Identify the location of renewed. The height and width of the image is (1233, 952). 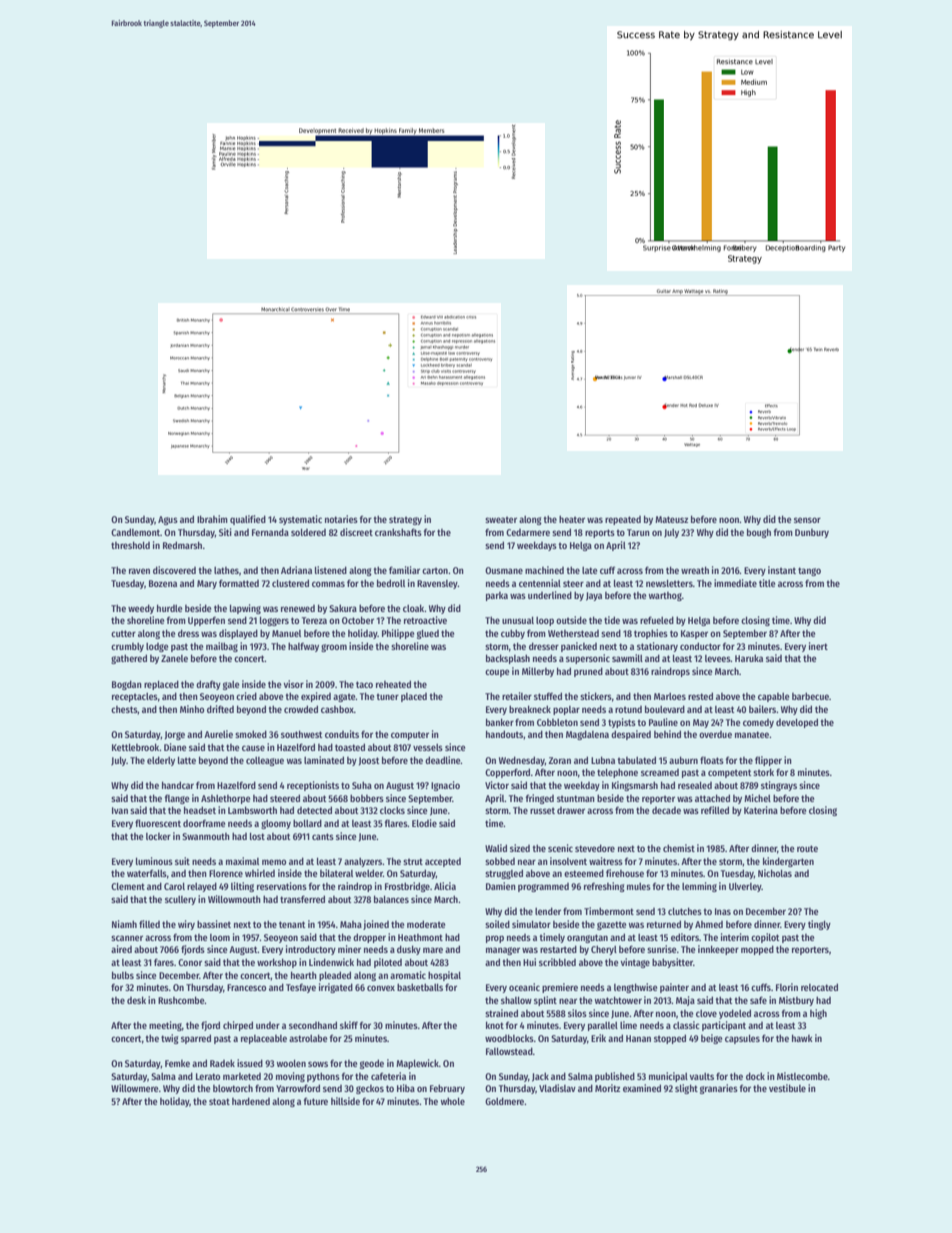
(298, 608).
